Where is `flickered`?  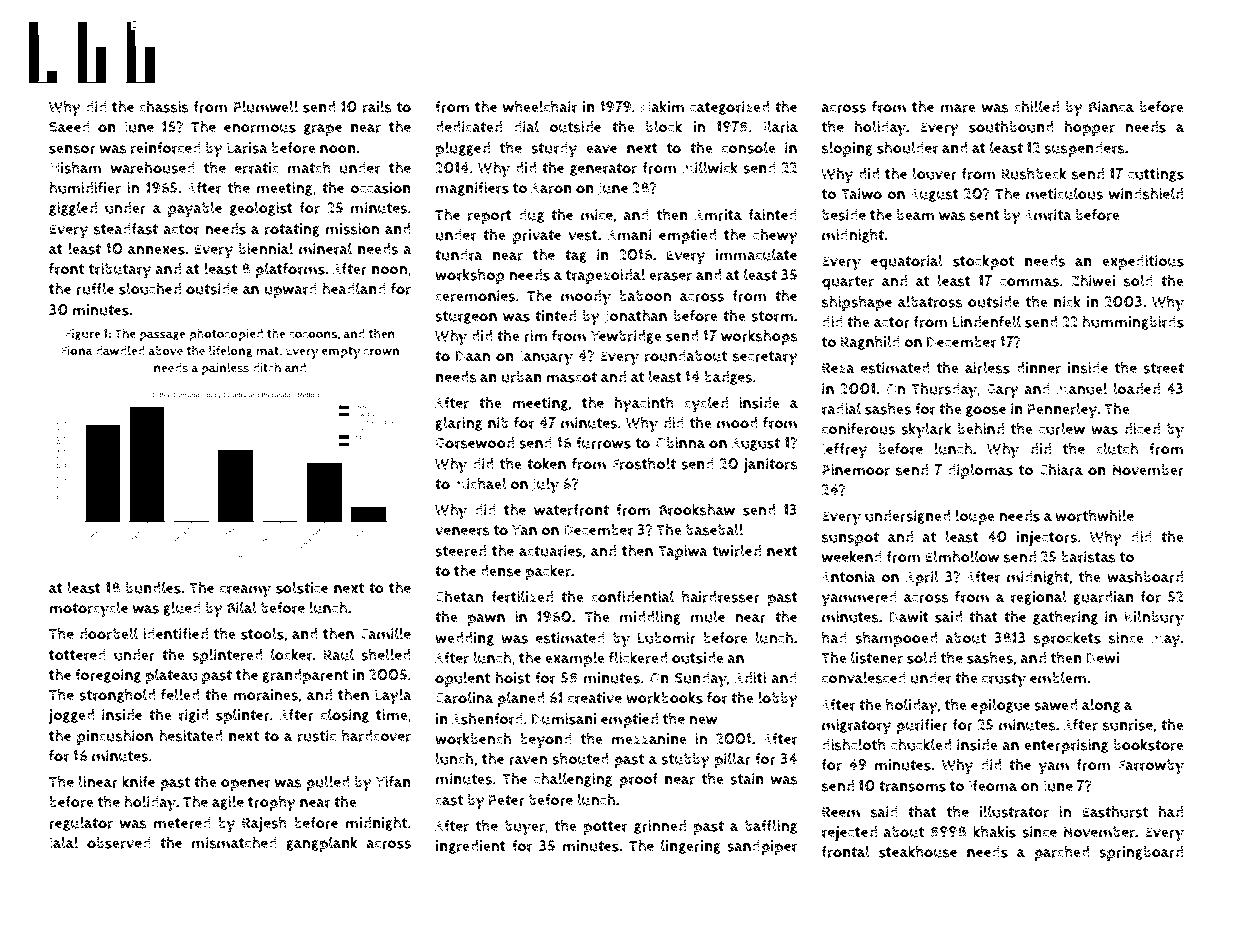 flickered is located at coordinates (638, 657).
